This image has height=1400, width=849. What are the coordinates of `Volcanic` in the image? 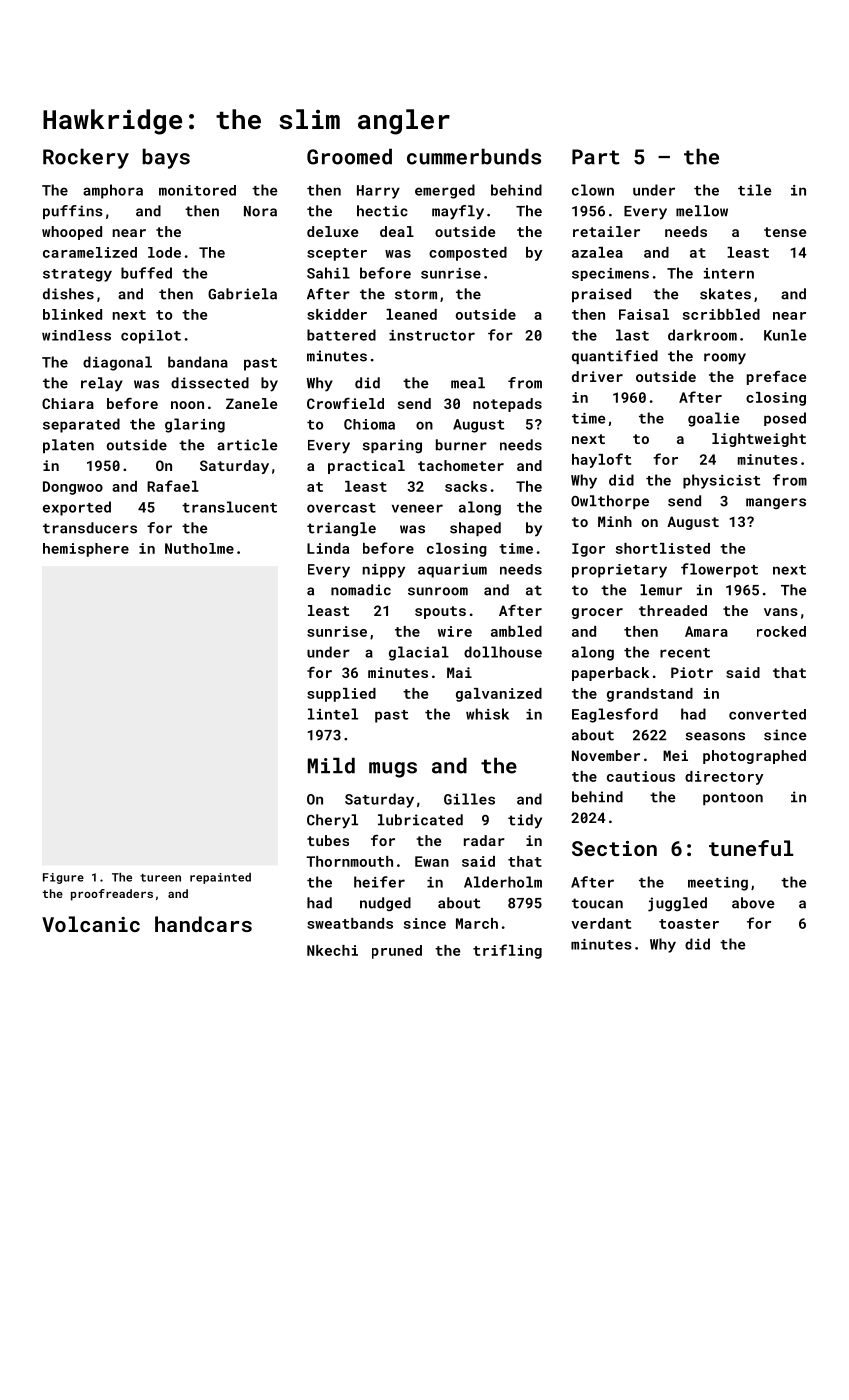 It's located at (91, 924).
